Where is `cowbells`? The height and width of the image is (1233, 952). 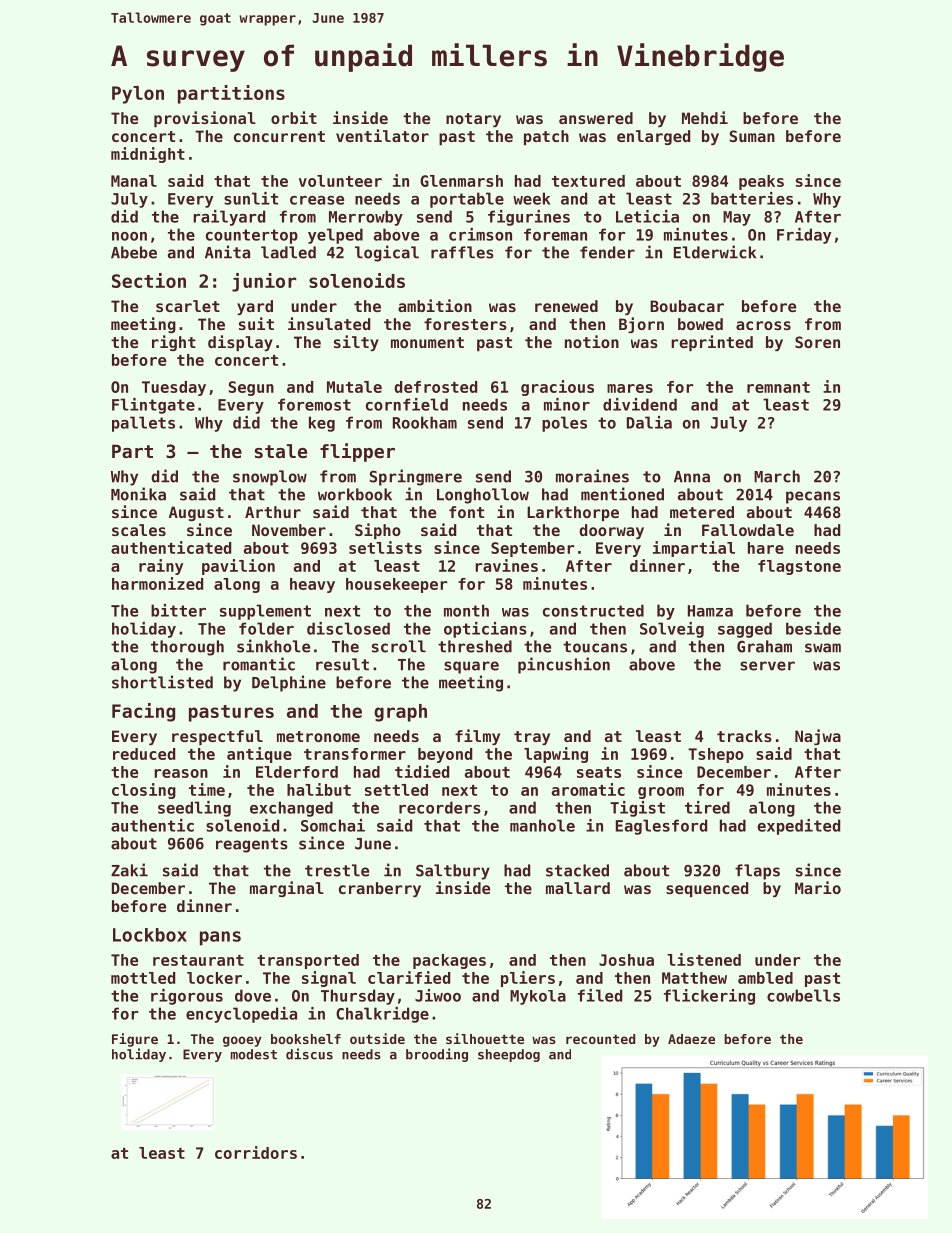
cowbells is located at coordinates (803, 995).
